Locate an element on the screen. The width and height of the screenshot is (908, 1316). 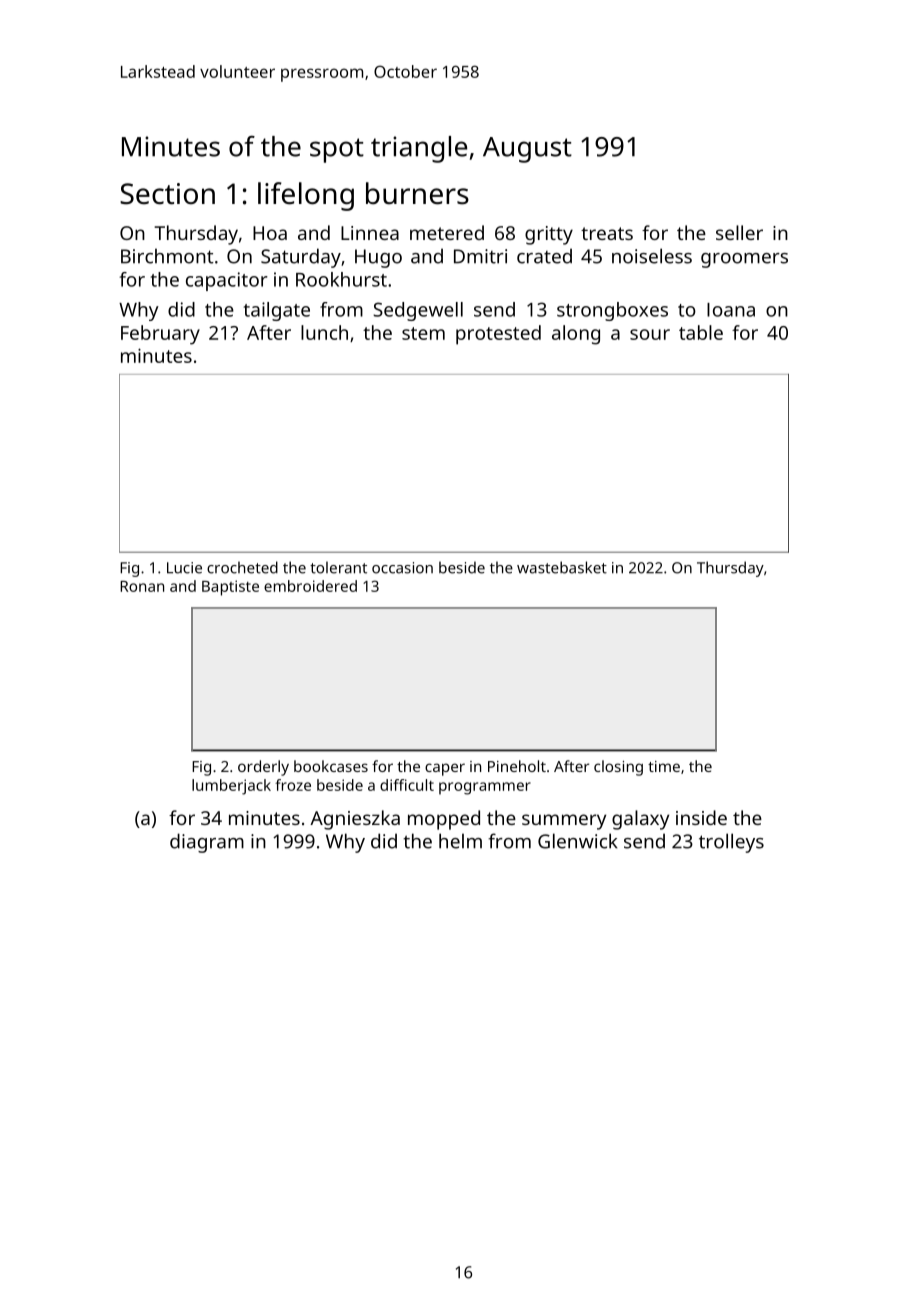
February is located at coordinates (160, 335).
